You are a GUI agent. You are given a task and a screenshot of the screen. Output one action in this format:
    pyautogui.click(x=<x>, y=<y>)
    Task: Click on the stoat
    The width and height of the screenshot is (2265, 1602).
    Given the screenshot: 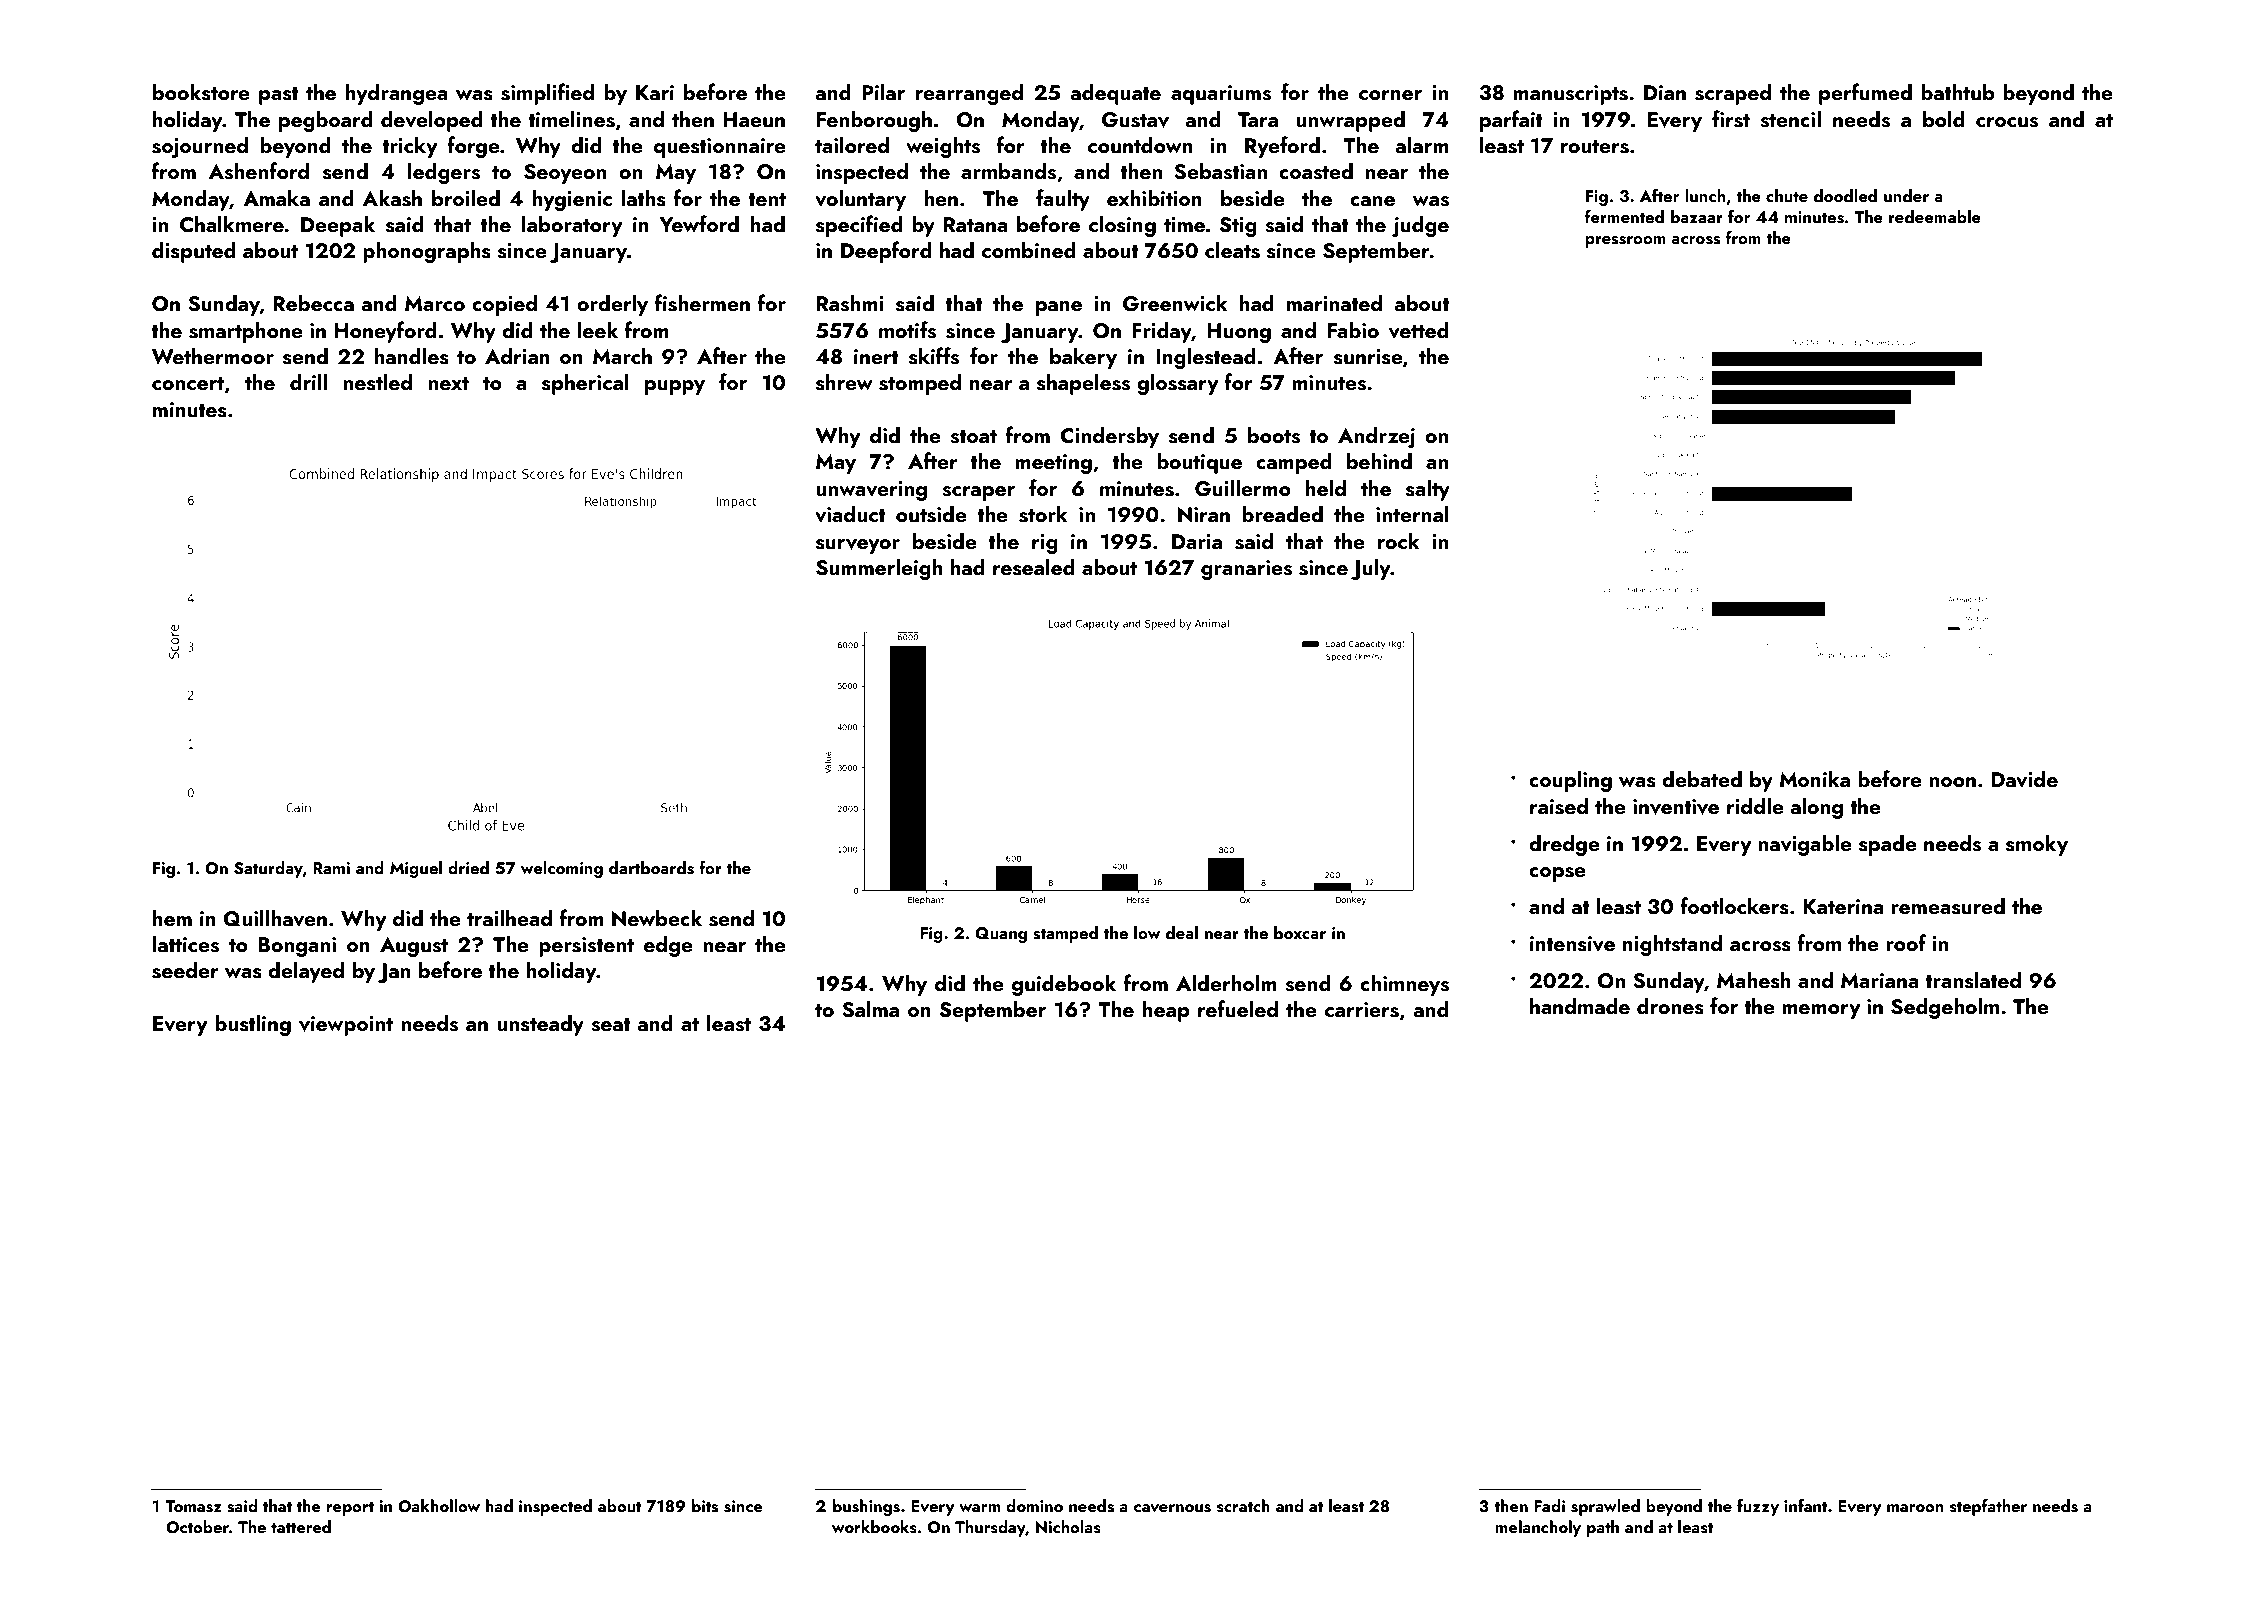 What is the action you would take?
    pyautogui.click(x=973, y=437)
